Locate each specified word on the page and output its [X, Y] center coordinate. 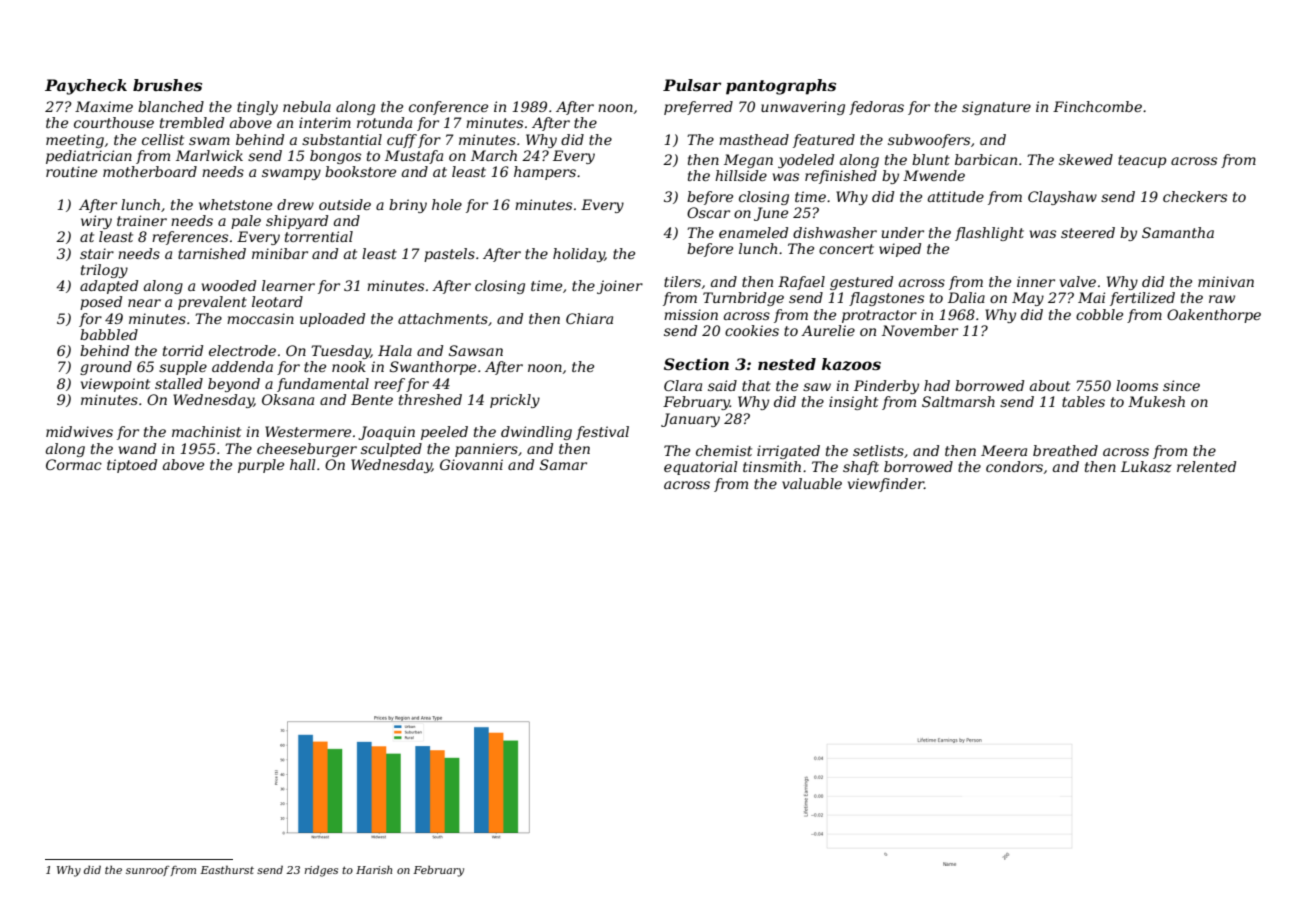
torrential [319, 236]
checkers [1195, 196]
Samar [563, 464]
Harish [374, 869]
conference [448, 108]
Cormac [74, 464]
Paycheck [86, 87]
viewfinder [886, 485]
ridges [321, 871]
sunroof [148, 871]
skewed [1086, 159]
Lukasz [1146, 467]
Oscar [708, 212]
